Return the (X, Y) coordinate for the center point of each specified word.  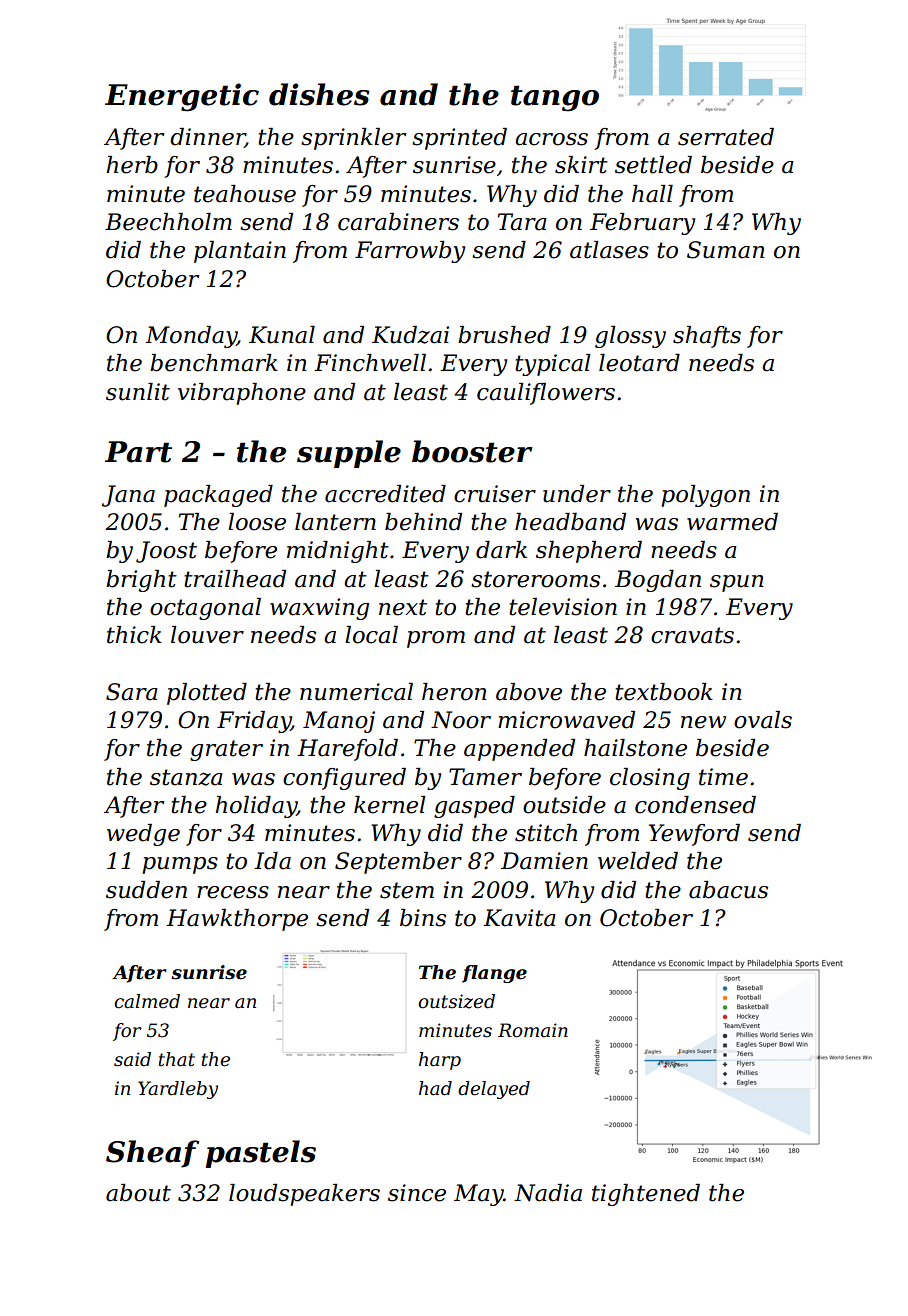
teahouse (245, 194)
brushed (504, 335)
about (138, 1193)
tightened (646, 1195)
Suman (726, 250)
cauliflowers (546, 394)
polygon (706, 496)
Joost (166, 552)
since (417, 1193)
